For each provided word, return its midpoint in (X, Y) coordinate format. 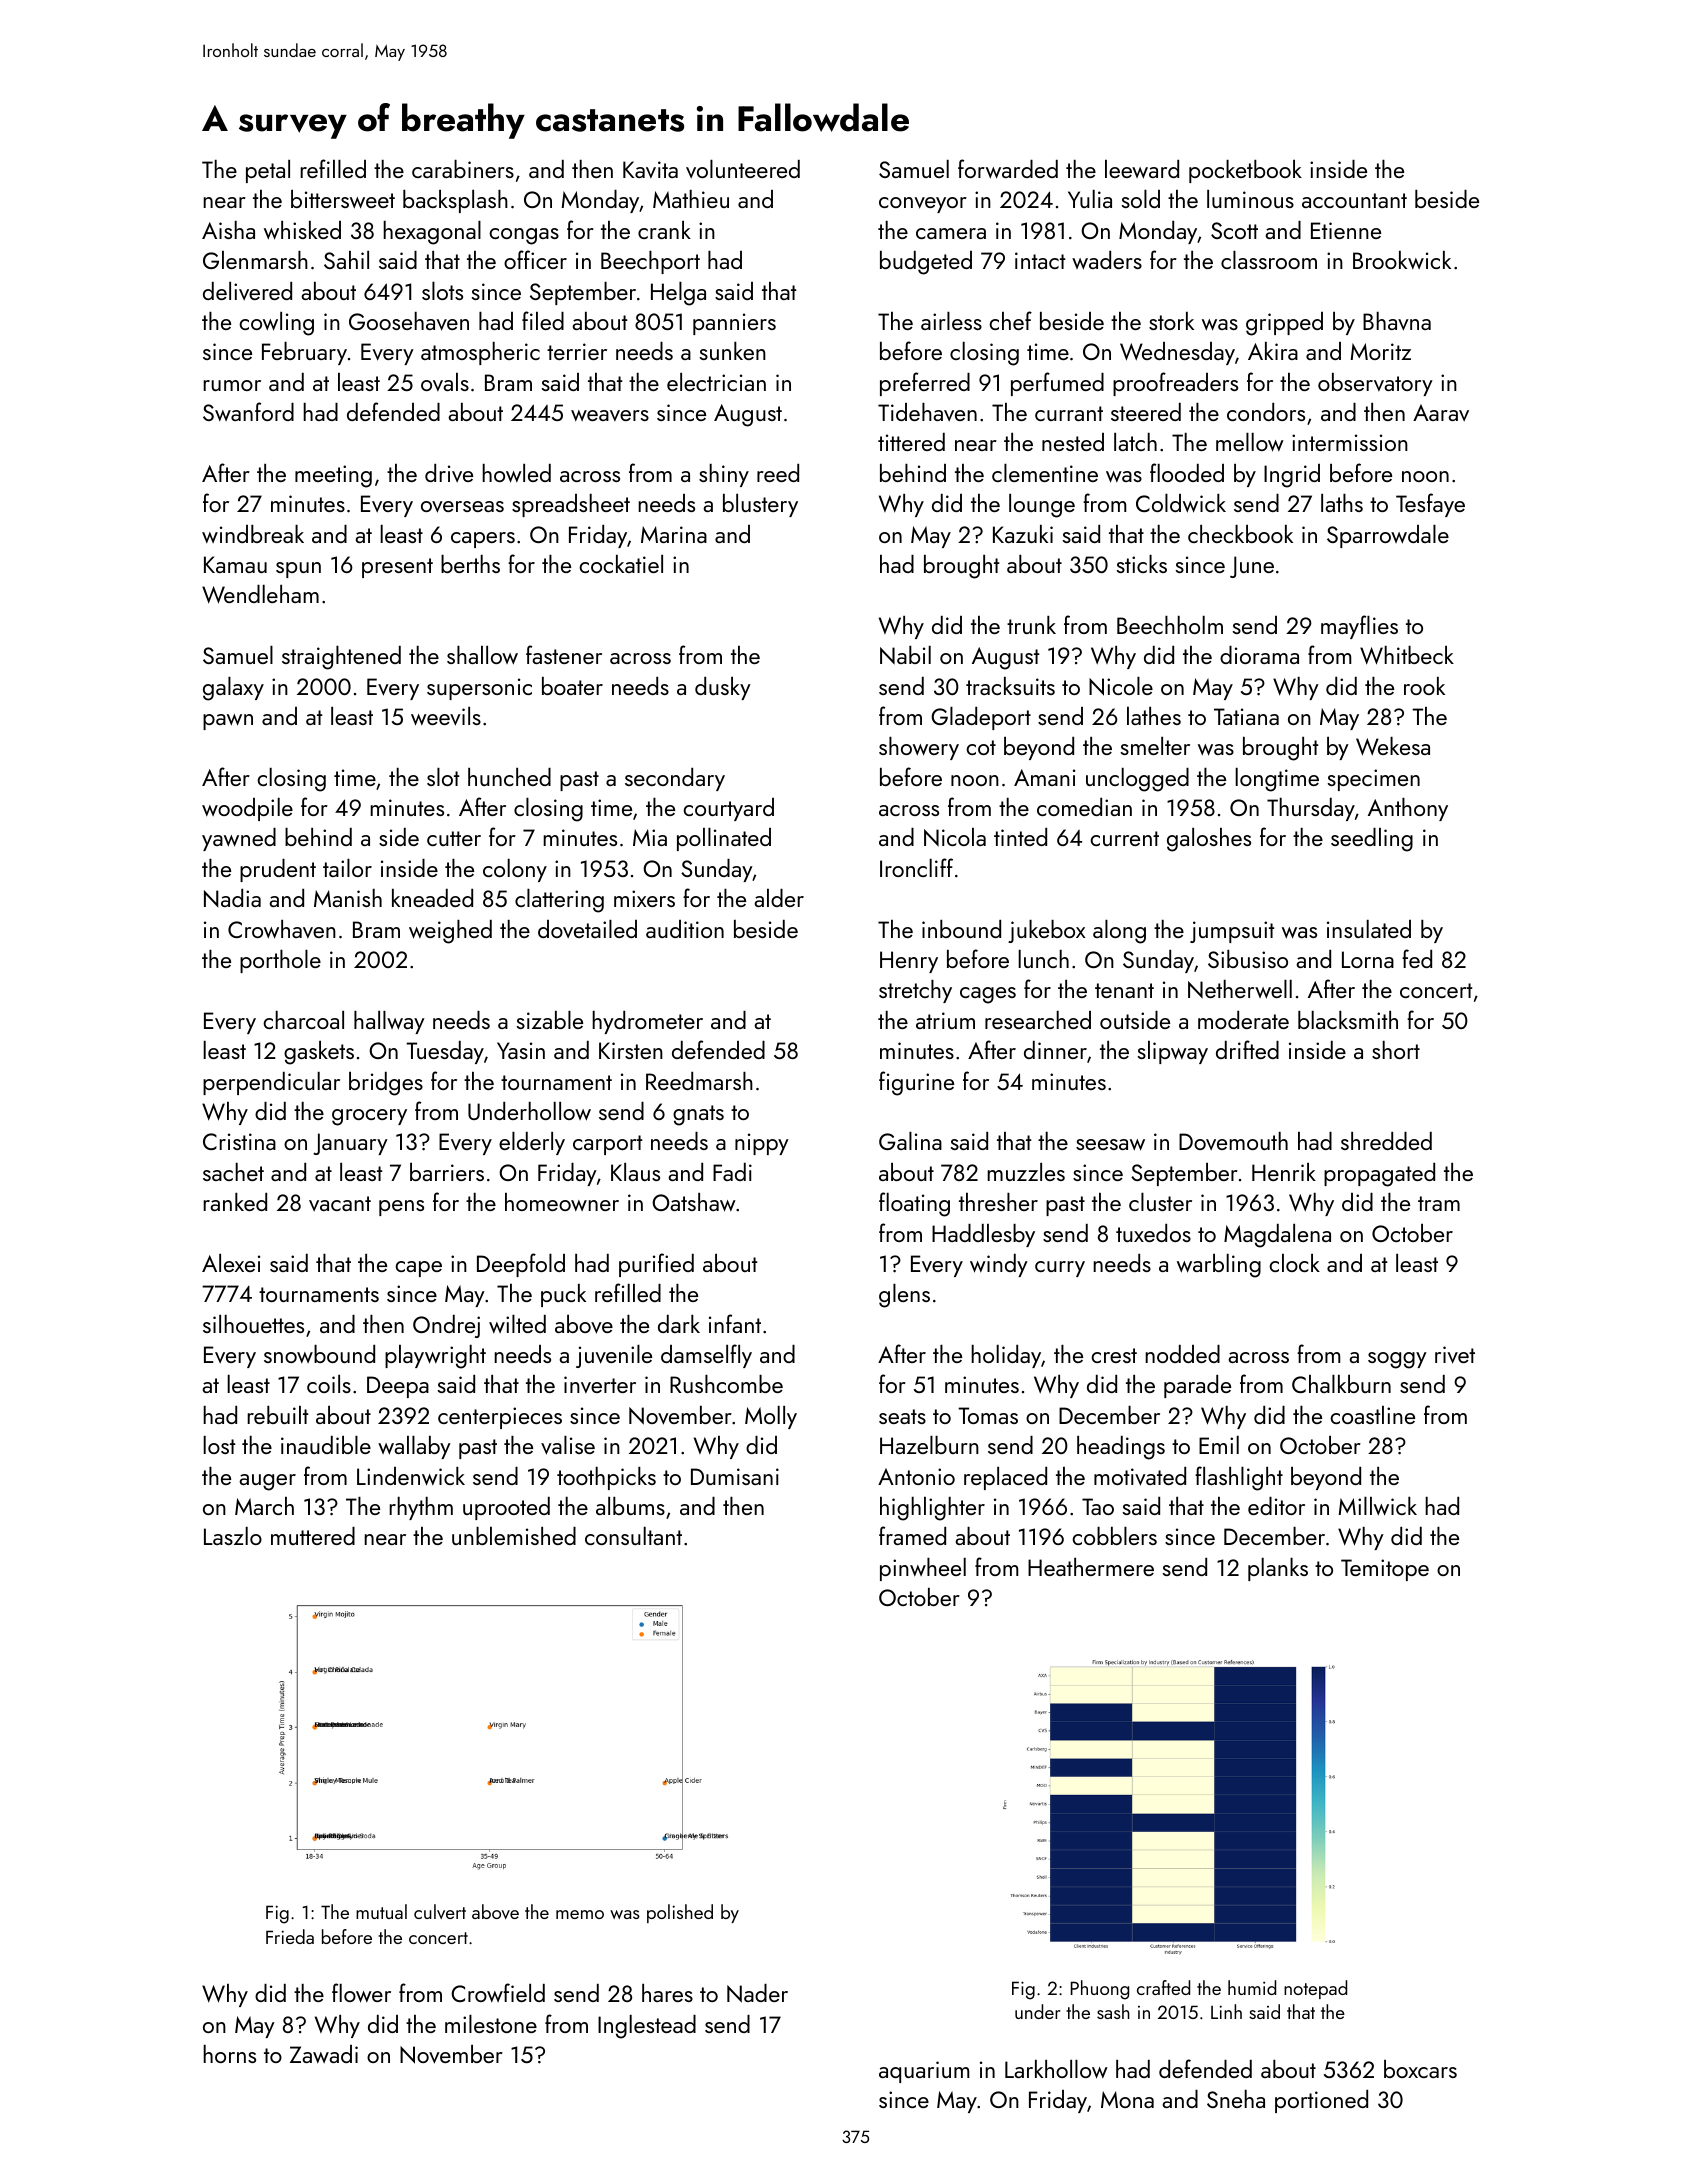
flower (361, 1993)
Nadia (232, 898)
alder (779, 898)
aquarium (924, 2072)
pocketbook (1245, 171)
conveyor (923, 205)
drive (449, 473)
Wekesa (1393, 746)
